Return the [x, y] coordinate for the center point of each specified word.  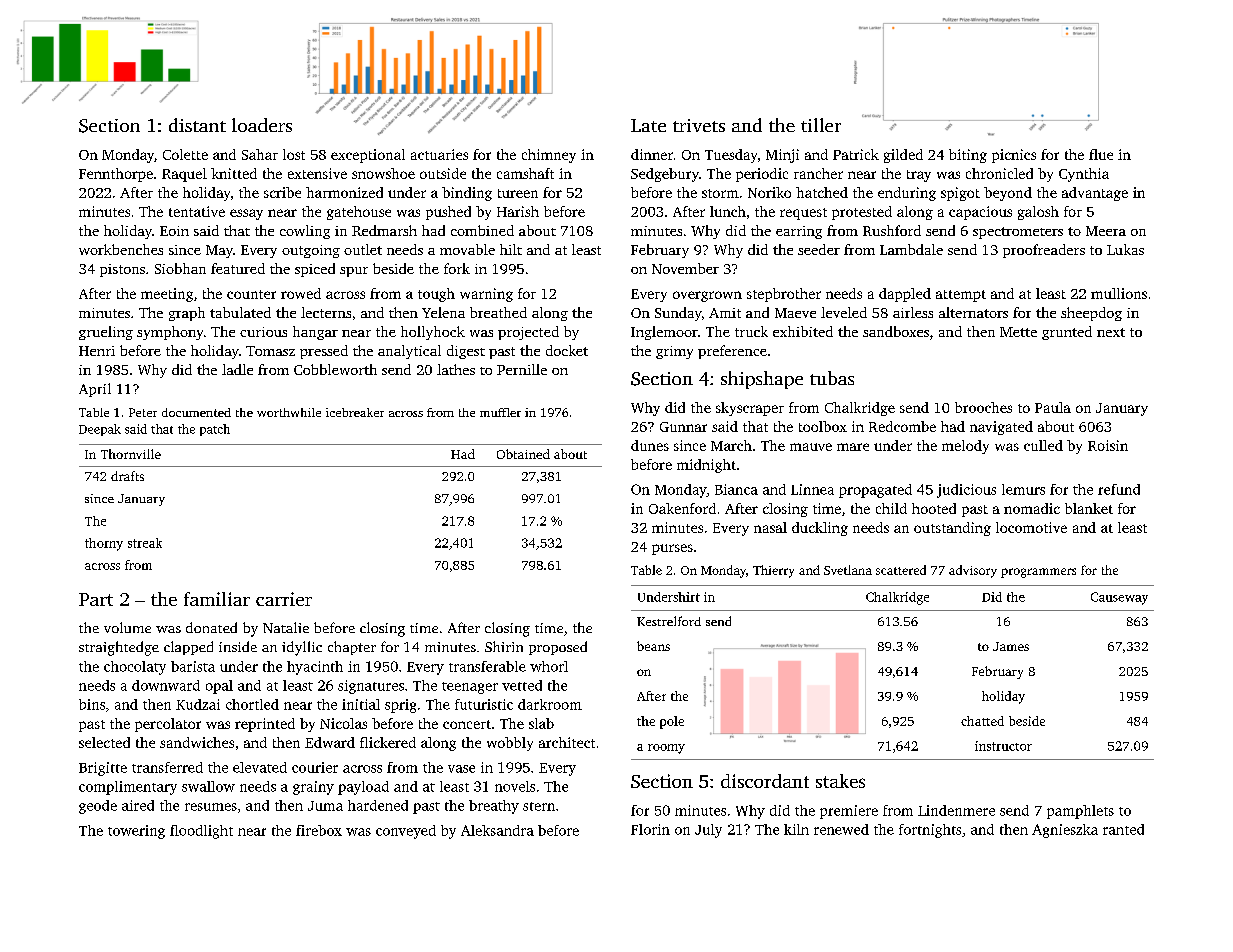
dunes [650, 445]
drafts [127, 476]
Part [96, 599]
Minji [782, 156]
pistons [122, 270]
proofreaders [1044, 251]
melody [965, 447]
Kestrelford [669, 621]
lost [294, 154]
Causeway [1119, 598]
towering [136, 832]
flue [1101, 154]
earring [799, 232]
